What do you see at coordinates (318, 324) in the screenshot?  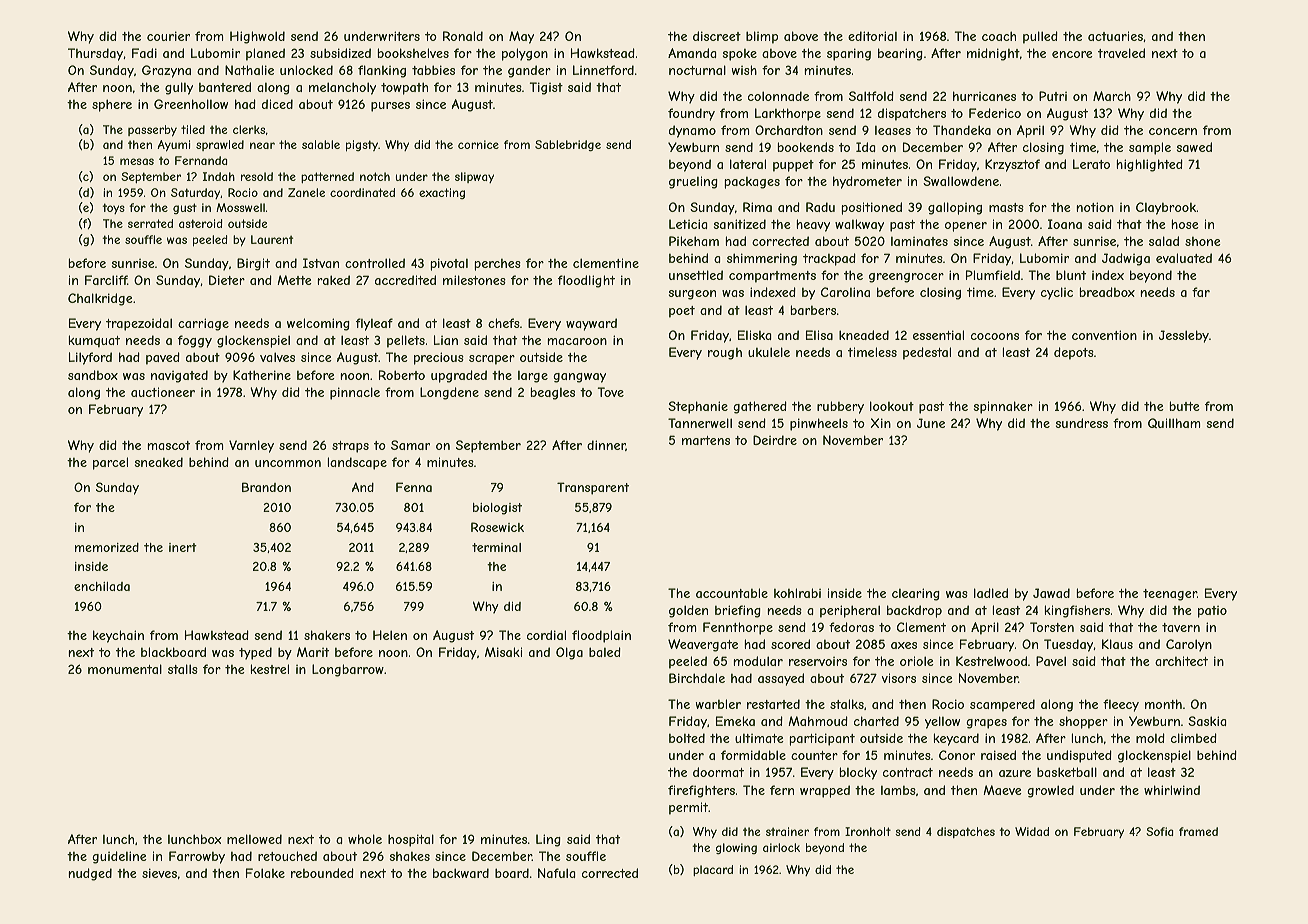 I see `welcoming` at bounding box center [318, 324].
